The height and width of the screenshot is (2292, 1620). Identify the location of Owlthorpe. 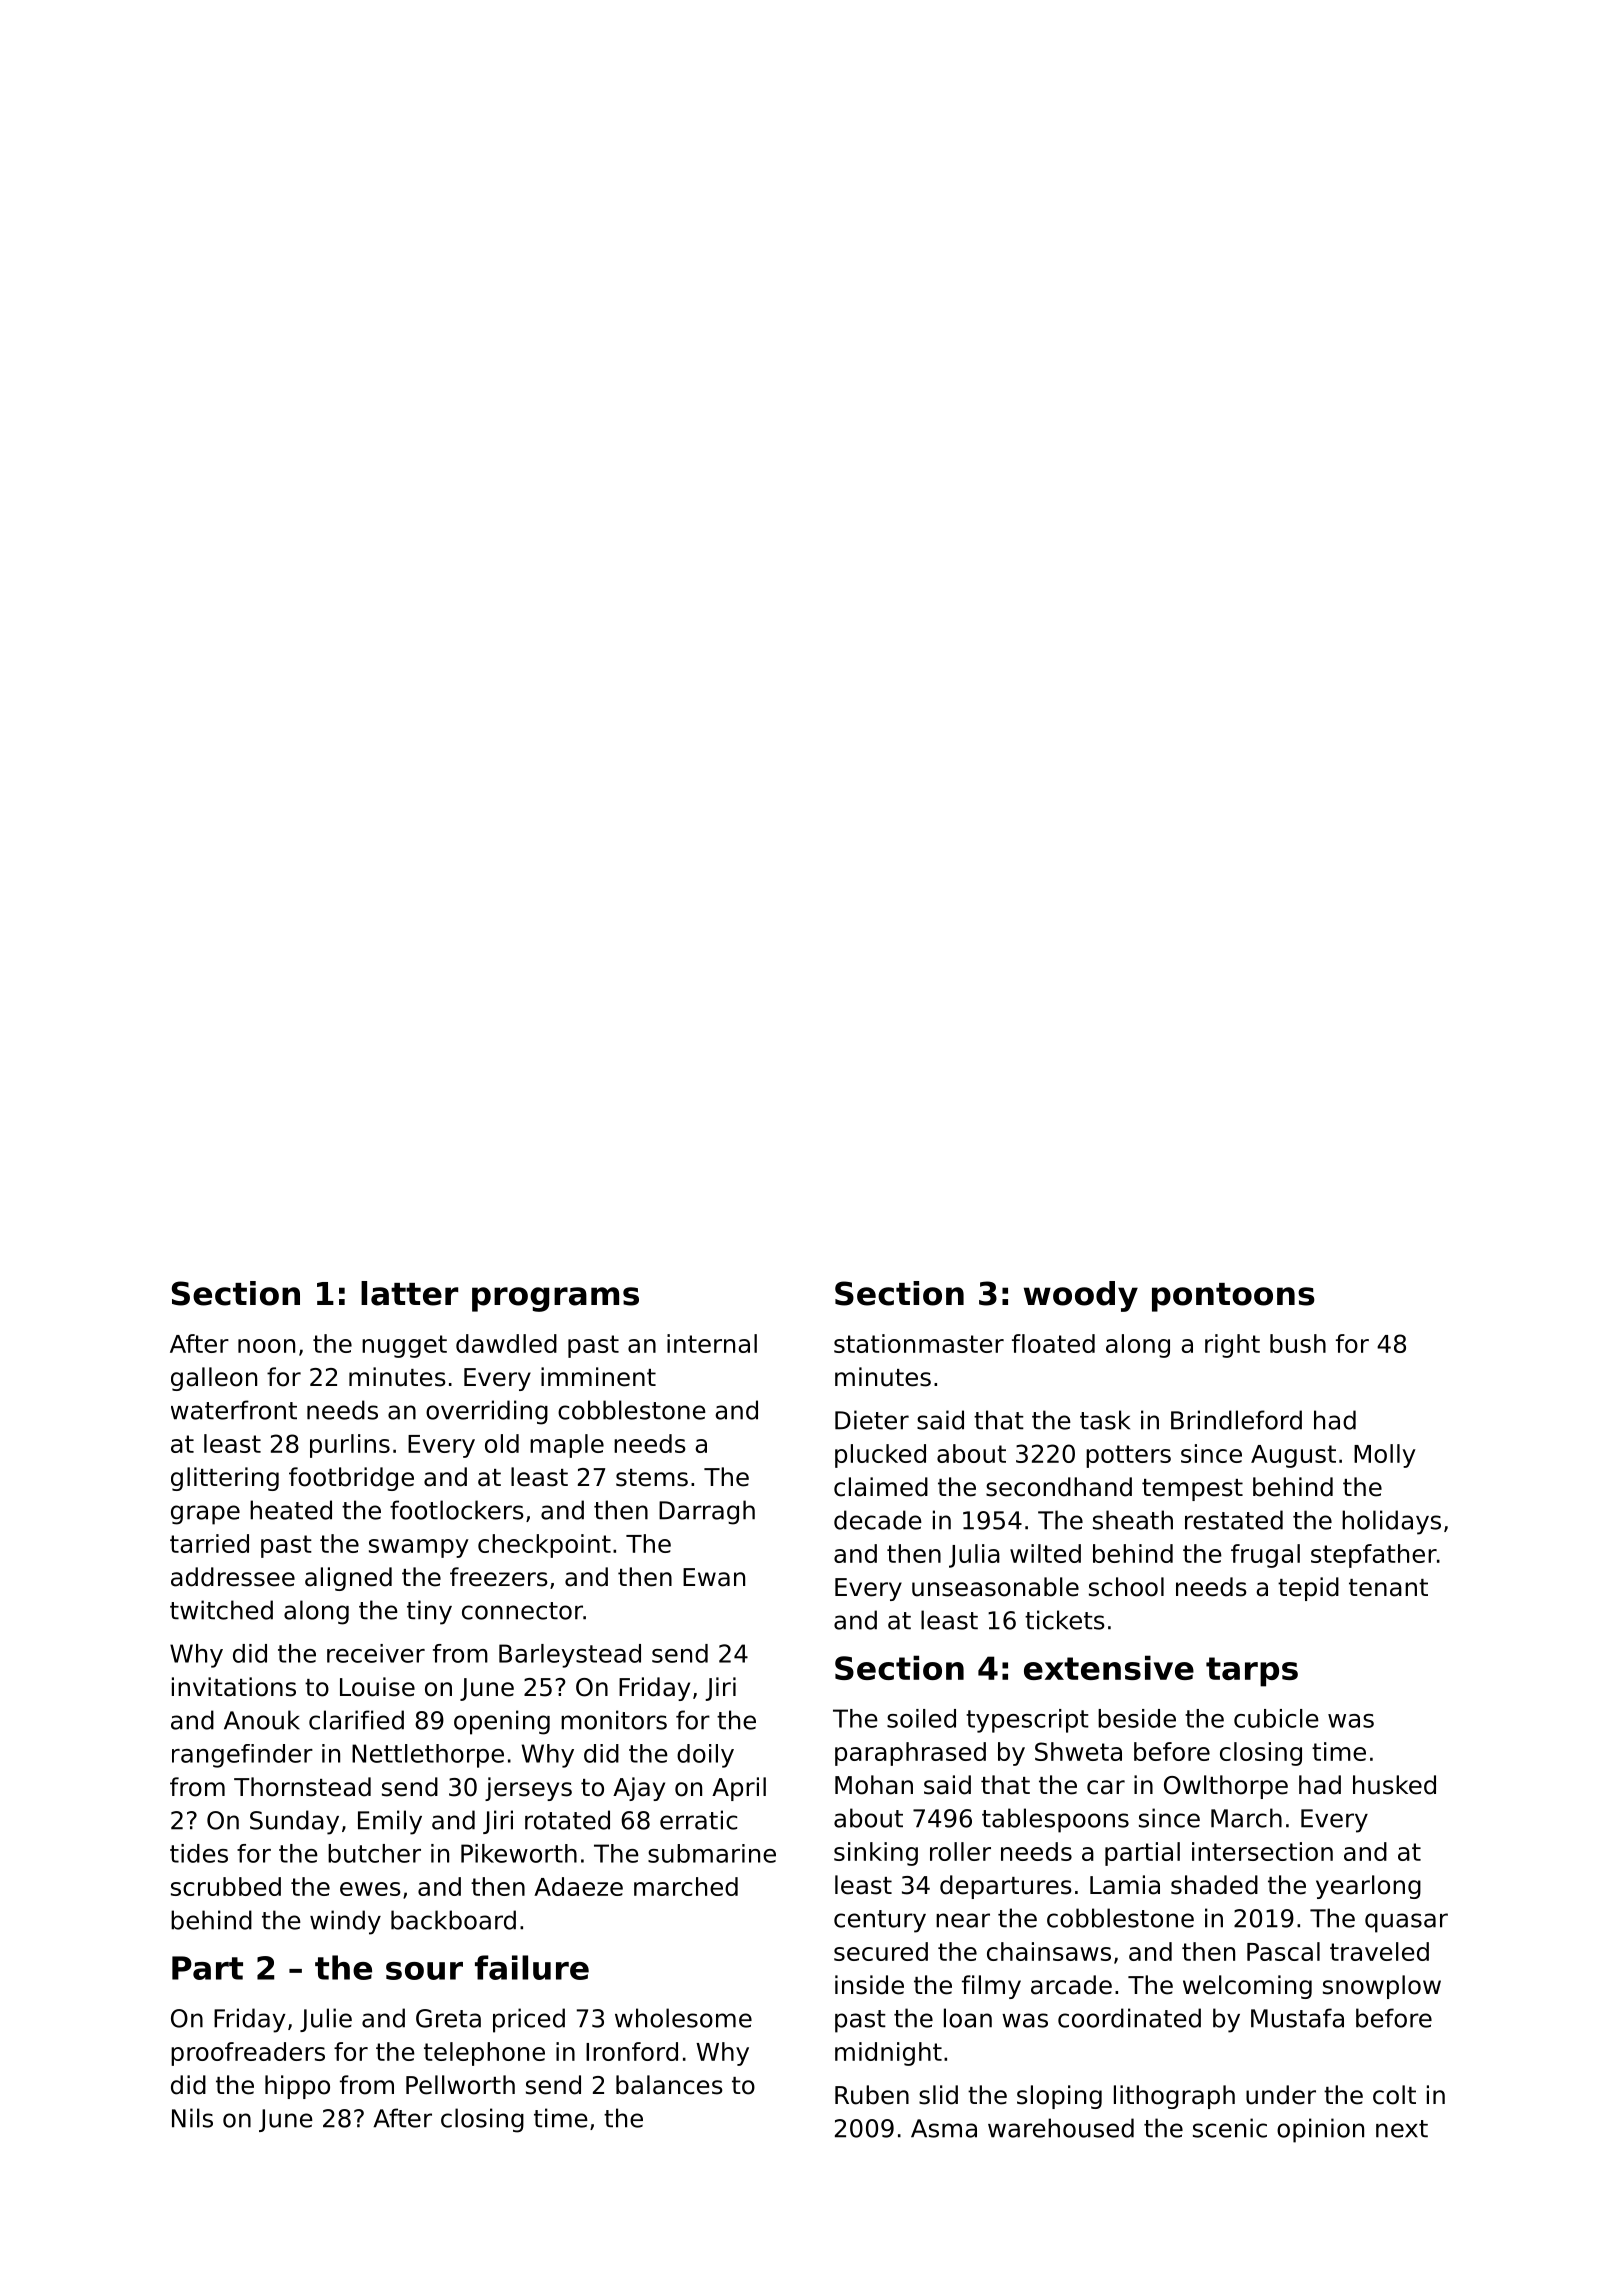
(1226, 1787).
